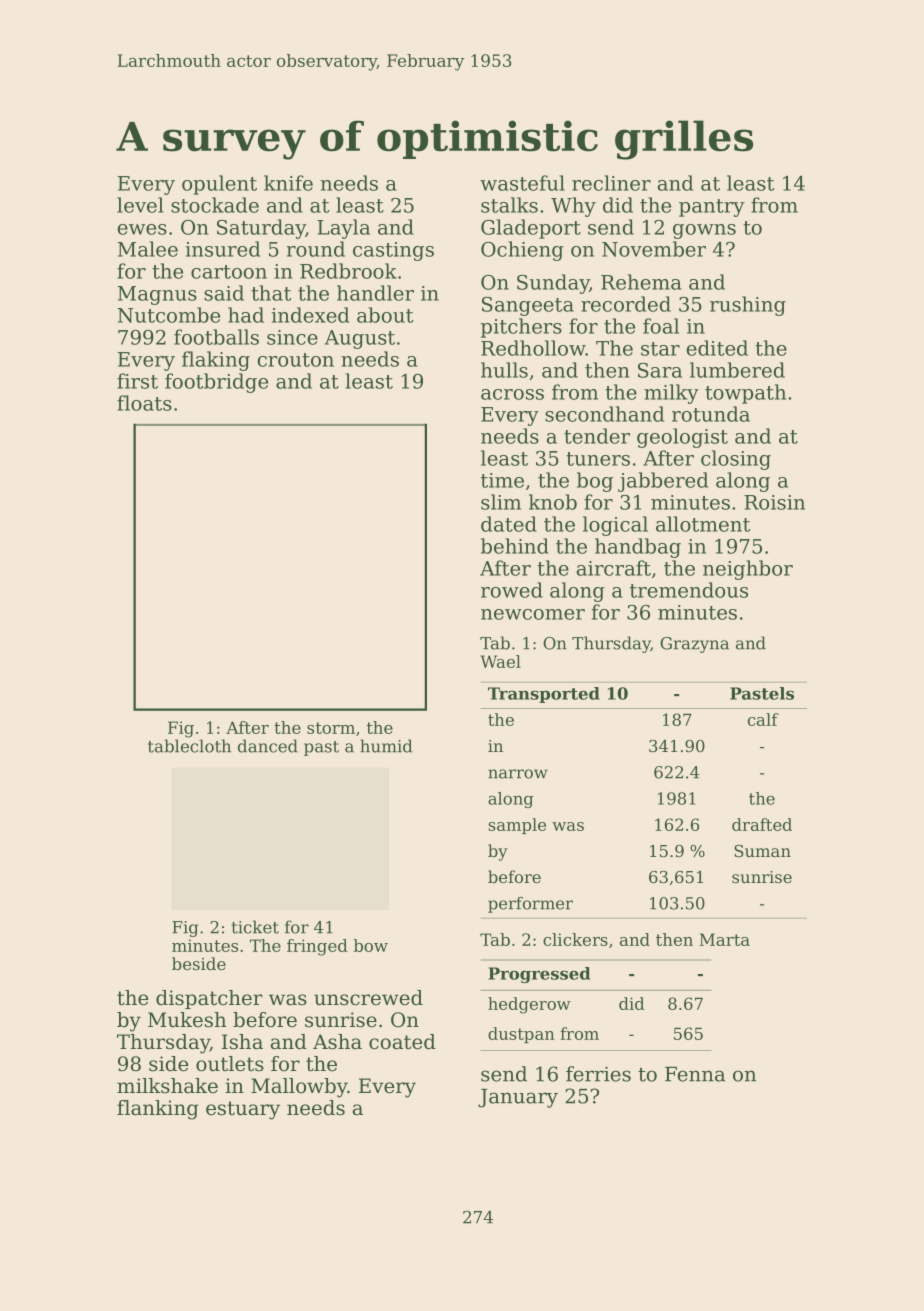  What do you see at coordinates (763, 719) in the screenshot?
I see `calf` at bounding box center [763, 719].
